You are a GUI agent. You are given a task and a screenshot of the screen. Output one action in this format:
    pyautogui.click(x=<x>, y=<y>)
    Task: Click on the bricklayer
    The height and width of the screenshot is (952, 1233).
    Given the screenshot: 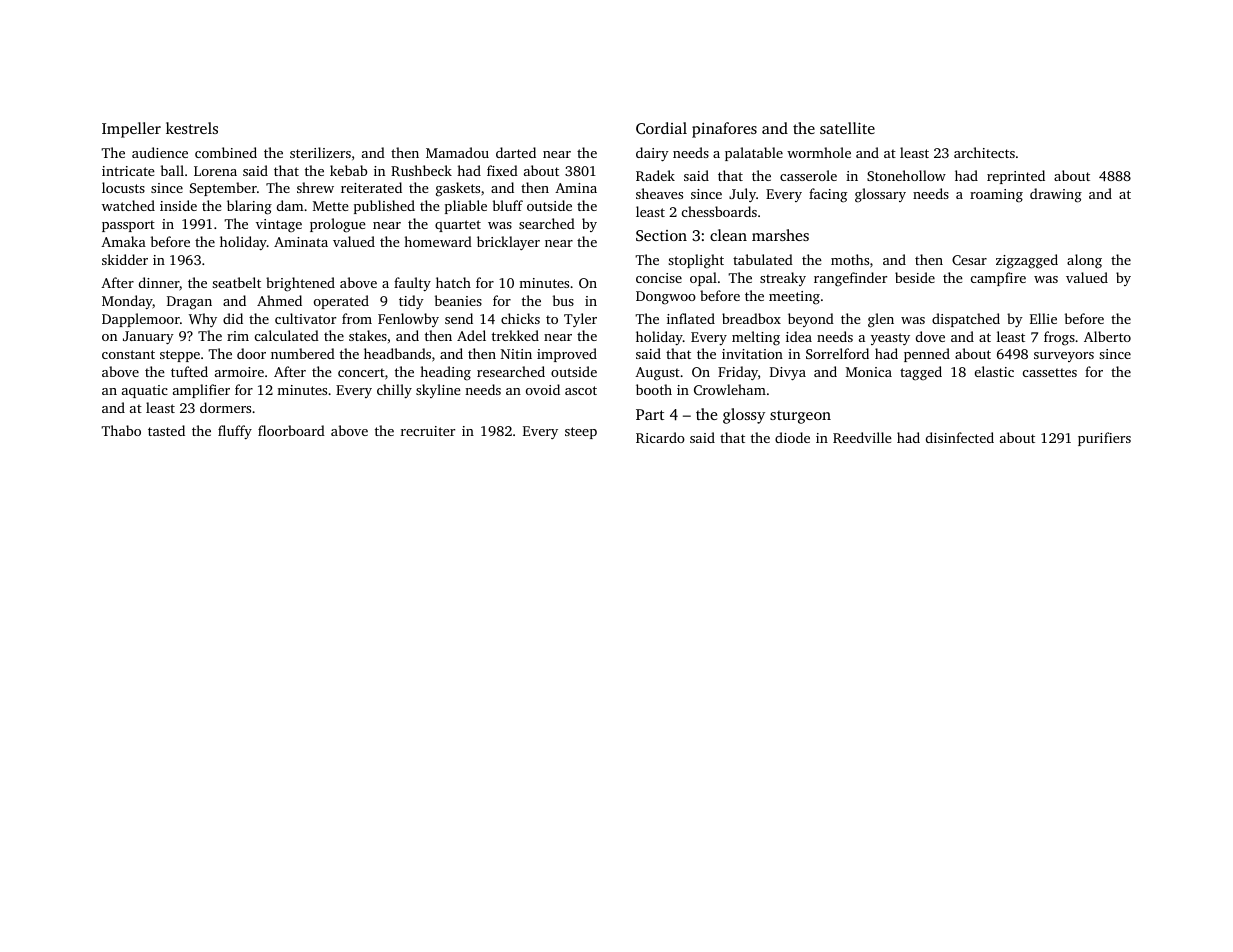 What is the action you would take?
    pyautogui.click(x=508, y=243)
